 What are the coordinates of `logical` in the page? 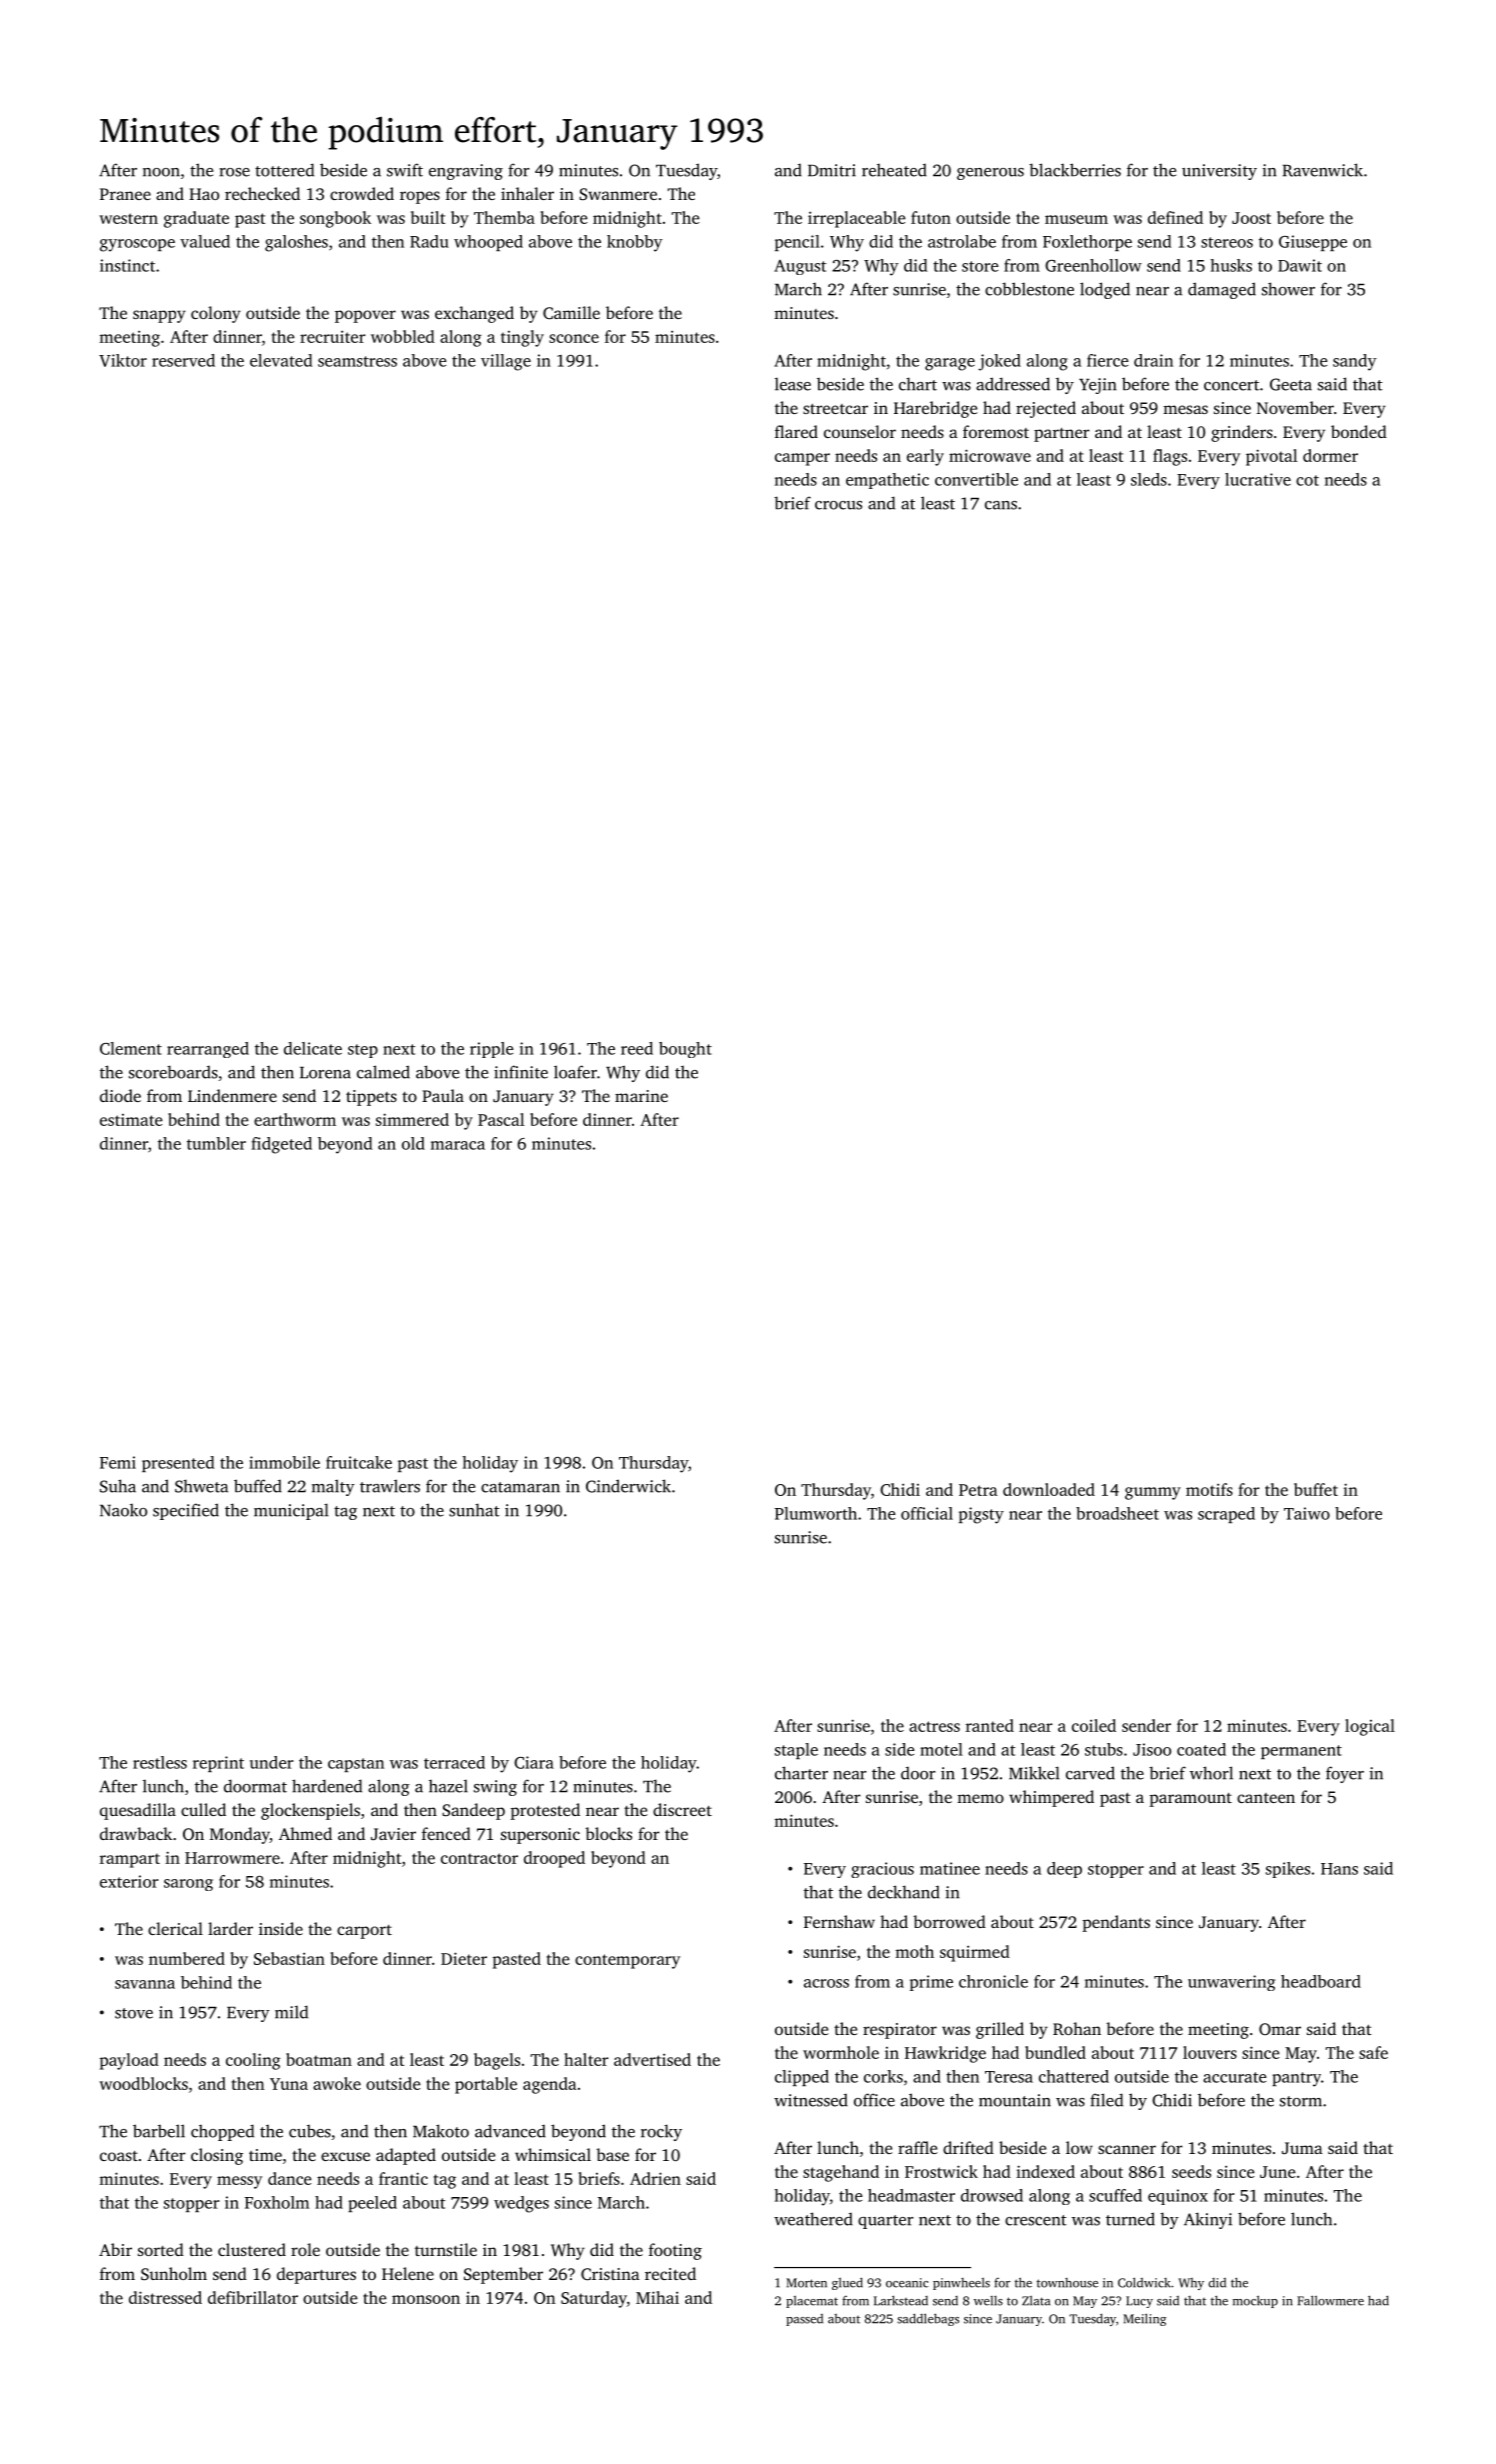 It's located at (1370, 1727).
